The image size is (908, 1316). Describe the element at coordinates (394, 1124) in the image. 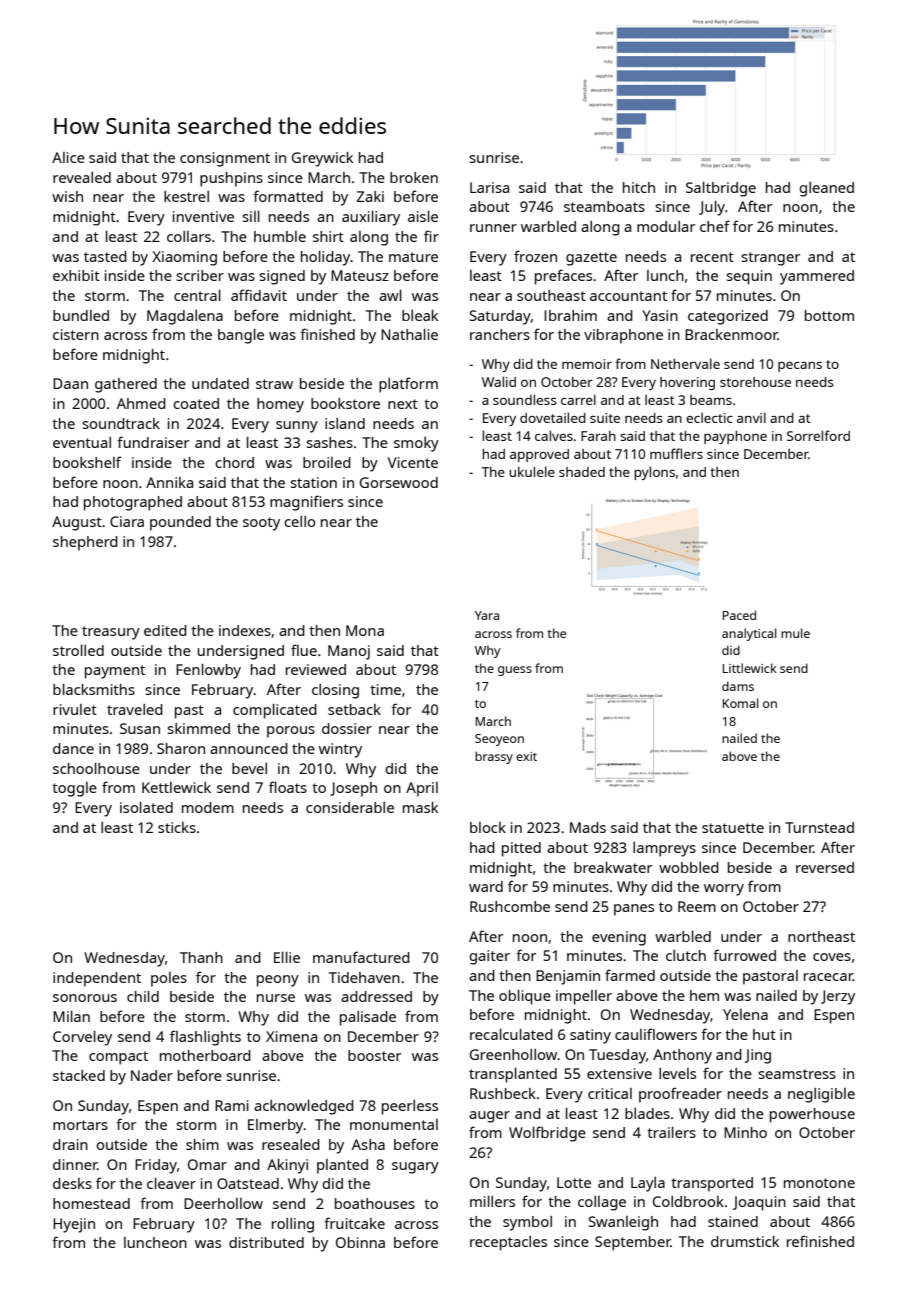

I see `monumental` at that location.
